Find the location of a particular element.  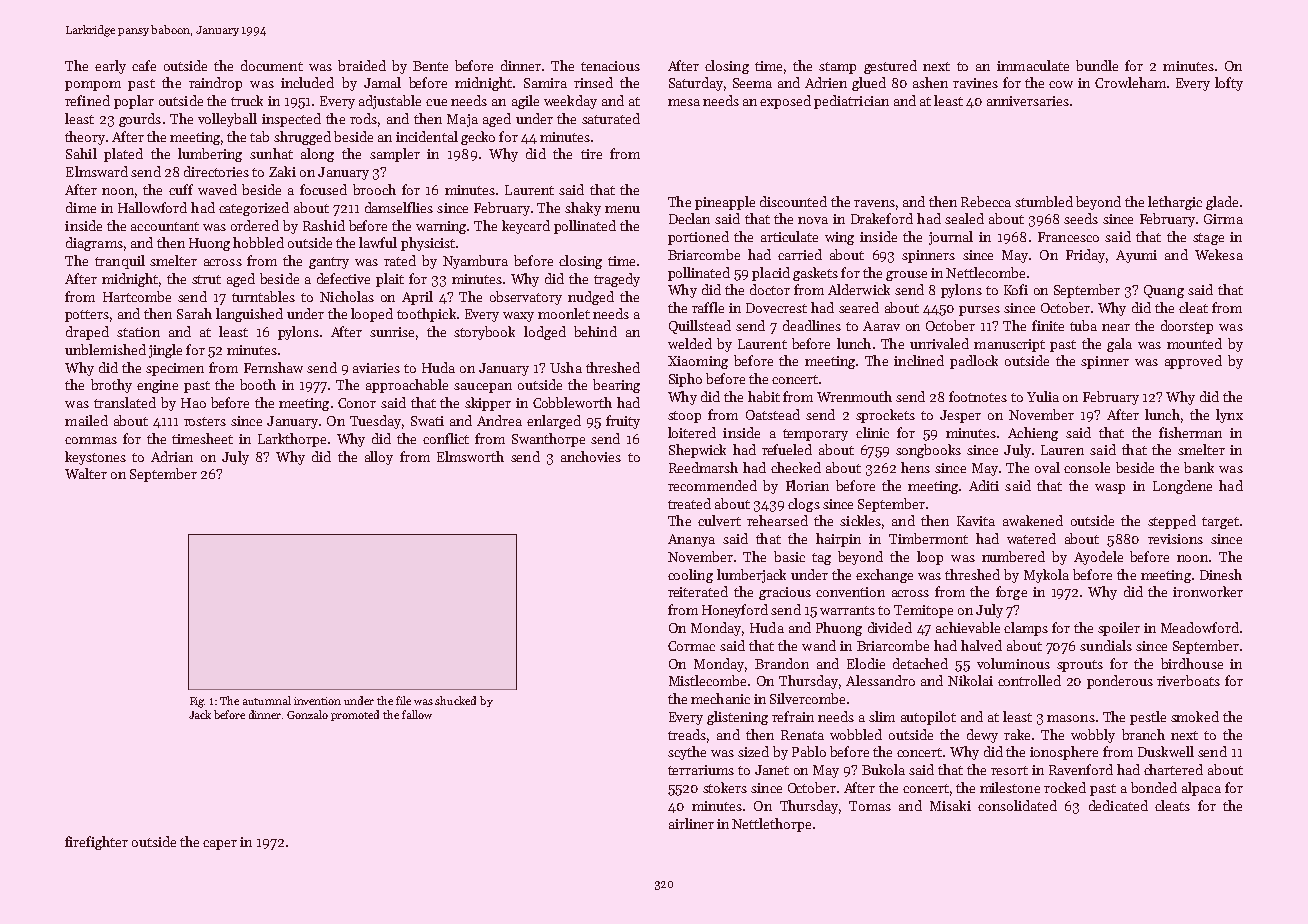

caper is located at coordinates (220, 845).
